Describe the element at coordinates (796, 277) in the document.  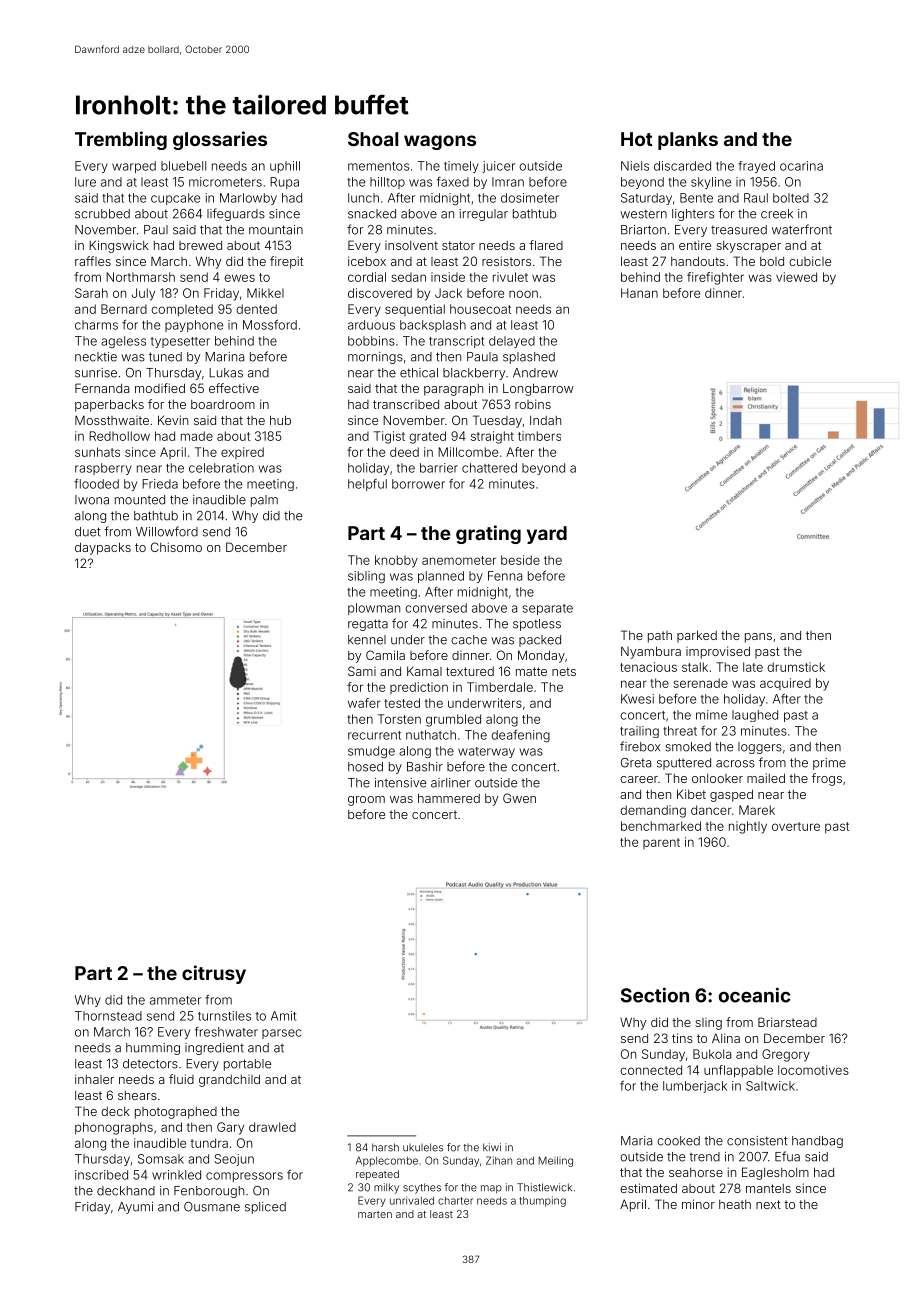
I see `viewed` at that location.
